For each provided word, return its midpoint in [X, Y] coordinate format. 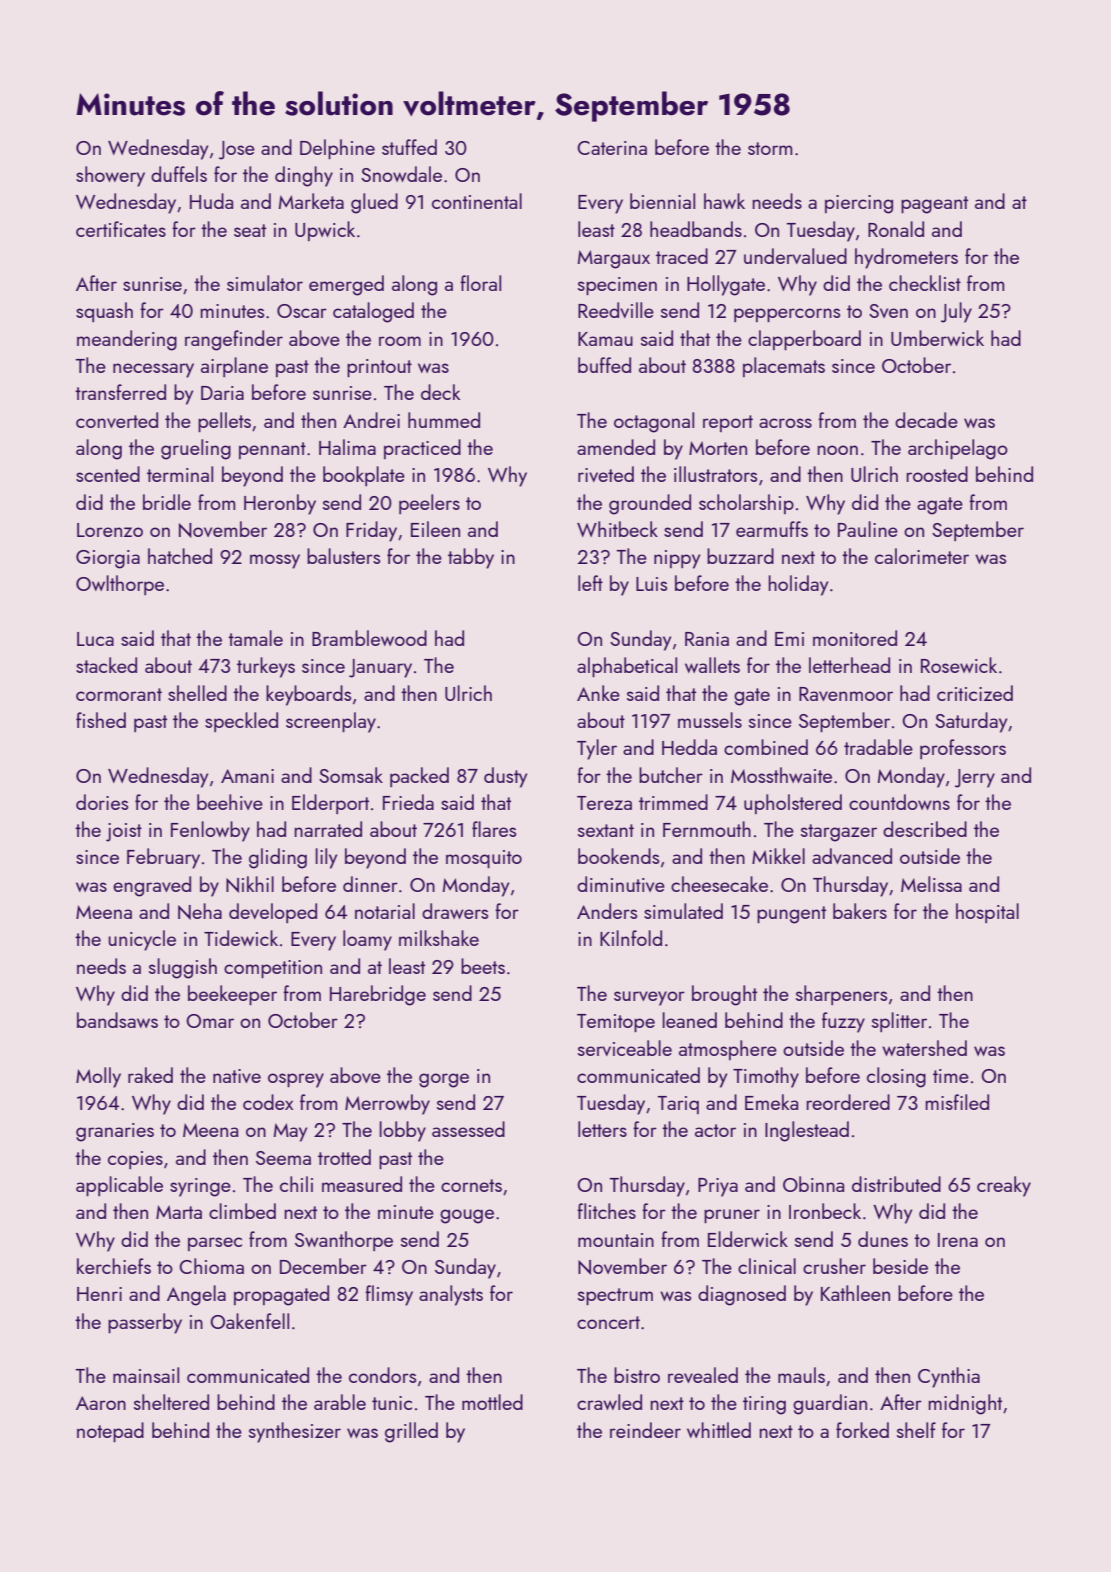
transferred [120, 392]
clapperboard [804, 340]
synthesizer [295, 1432]
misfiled [957, 1102]
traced [682, 256]
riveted [606, 474]
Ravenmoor [846, 694]
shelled [197, 693]
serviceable [625, 1048]
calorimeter [922, 556]
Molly [98, 1077]
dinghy [304, 176]
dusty [505, 777]
